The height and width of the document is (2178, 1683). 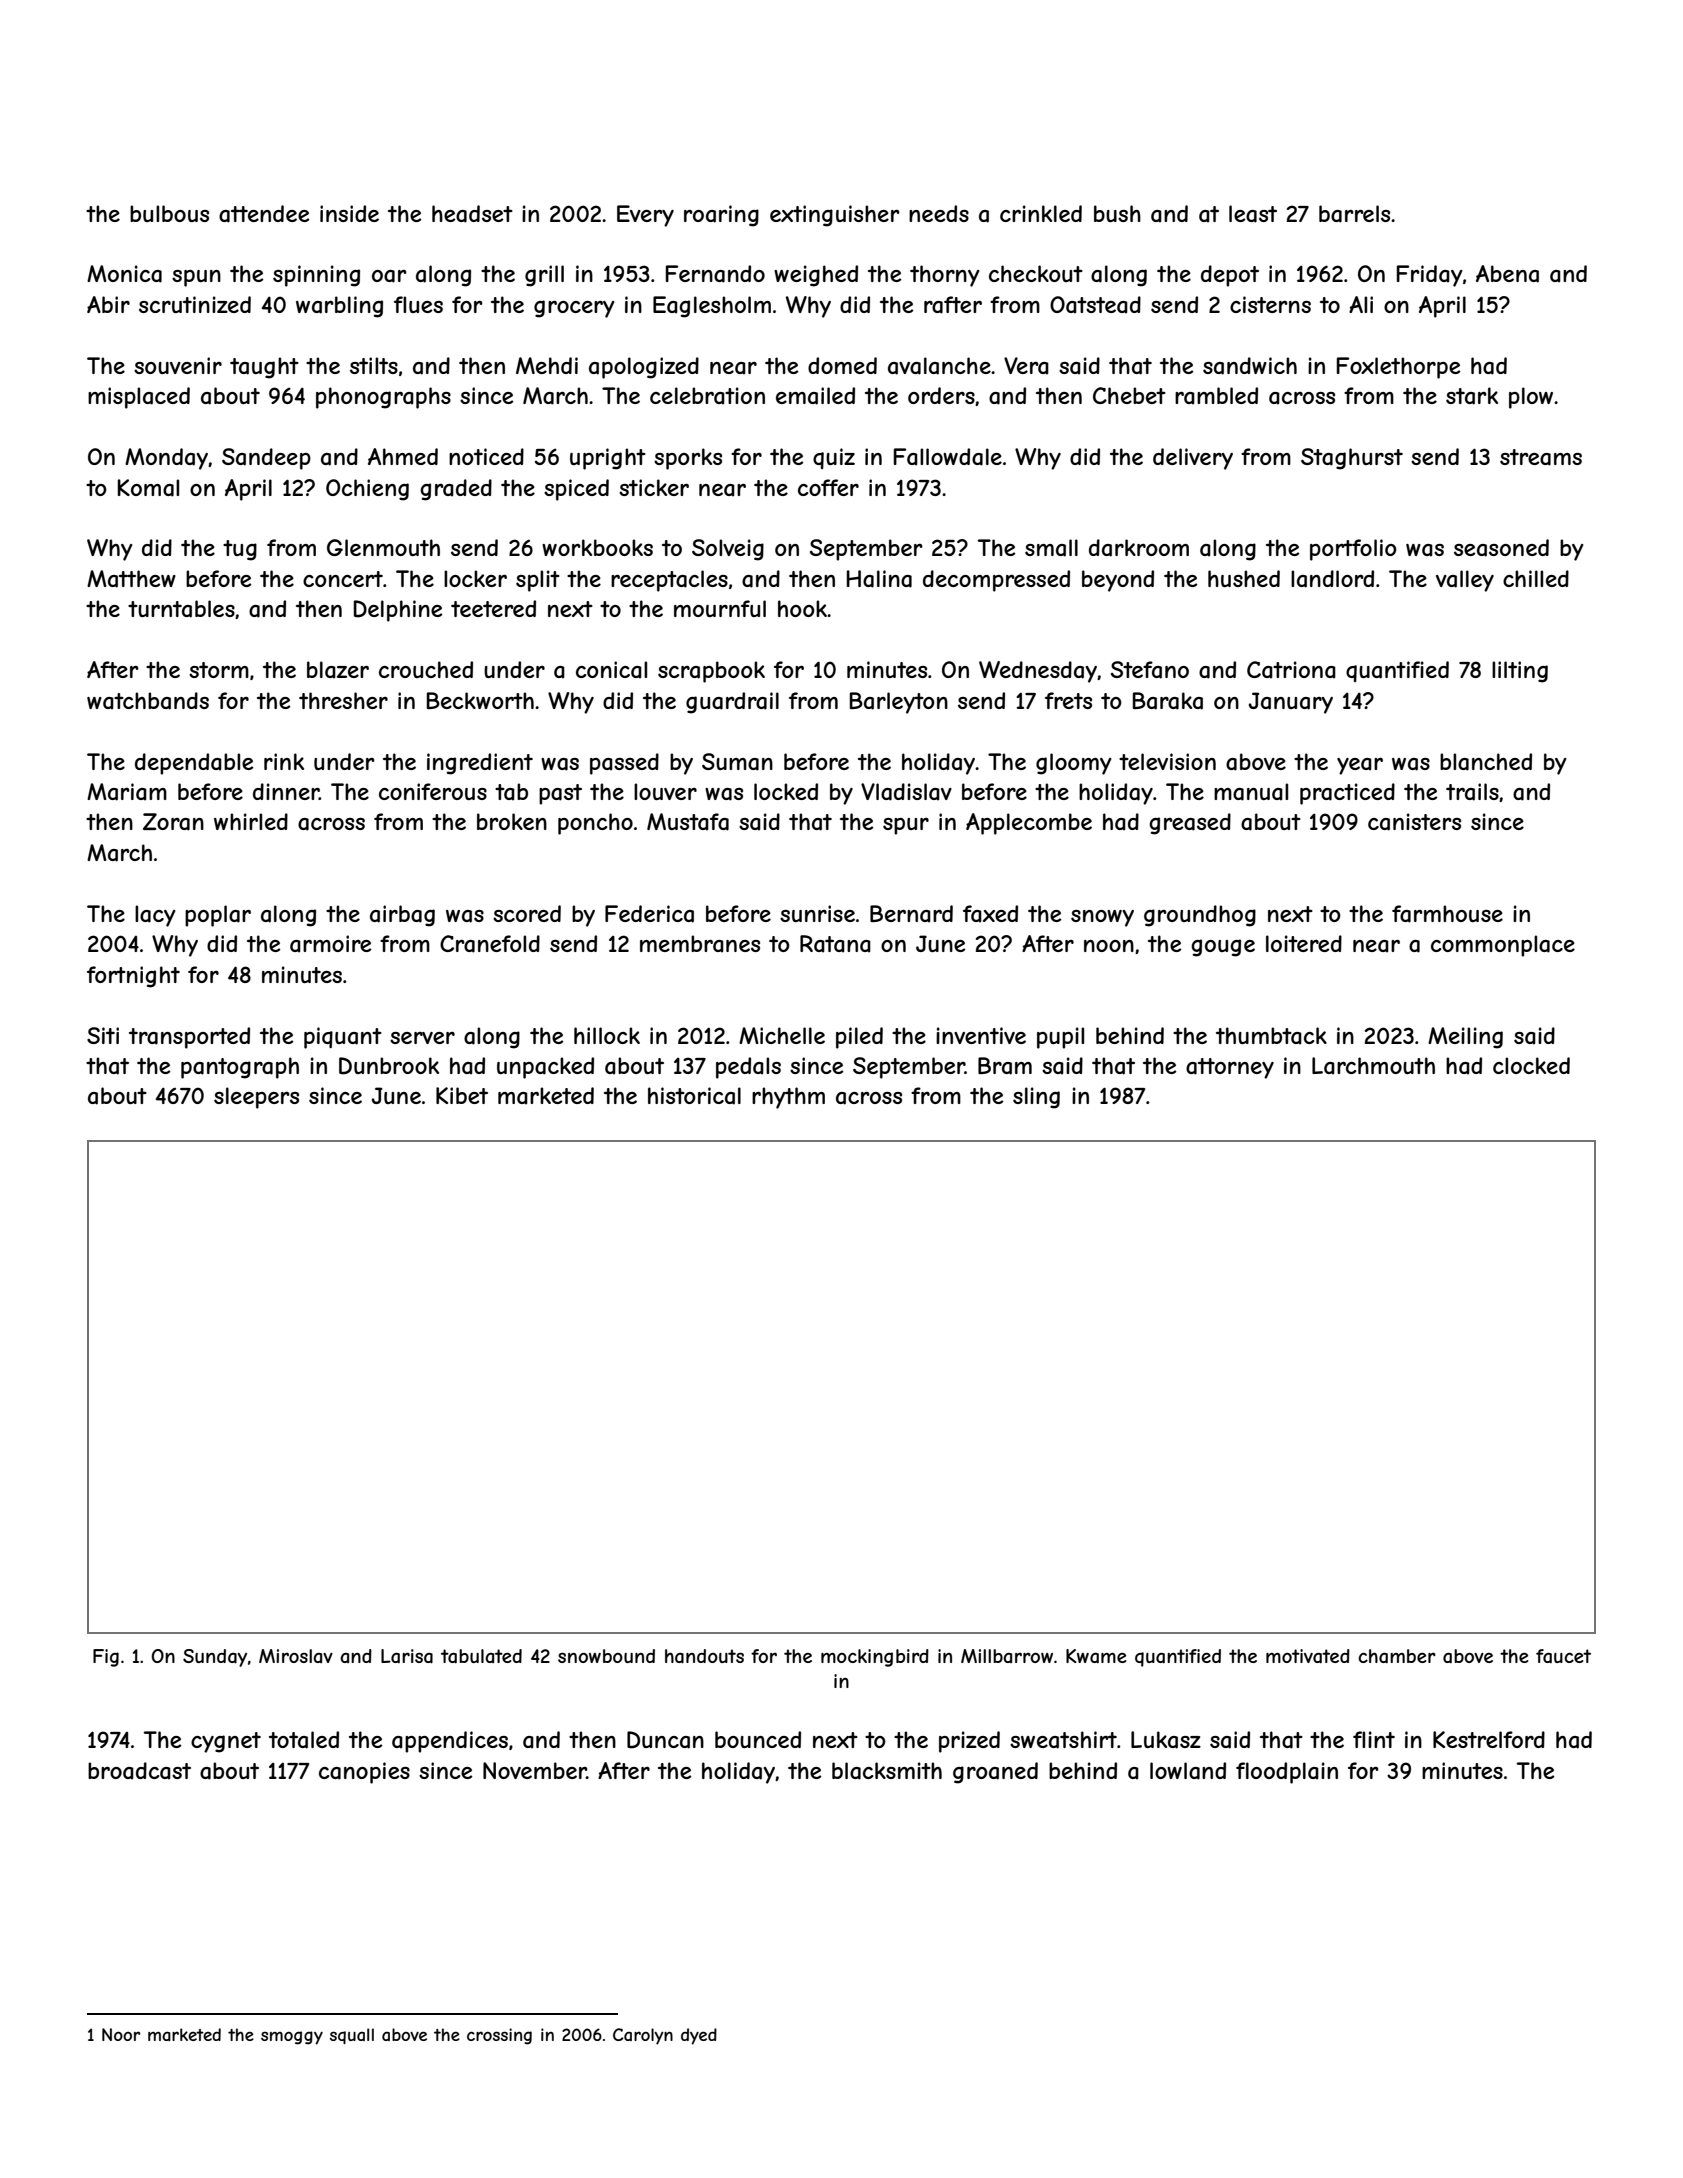 What do you see at coordinates (121, 2034) in the document?
I see `Noor` at bounding box center [121, 2034].
